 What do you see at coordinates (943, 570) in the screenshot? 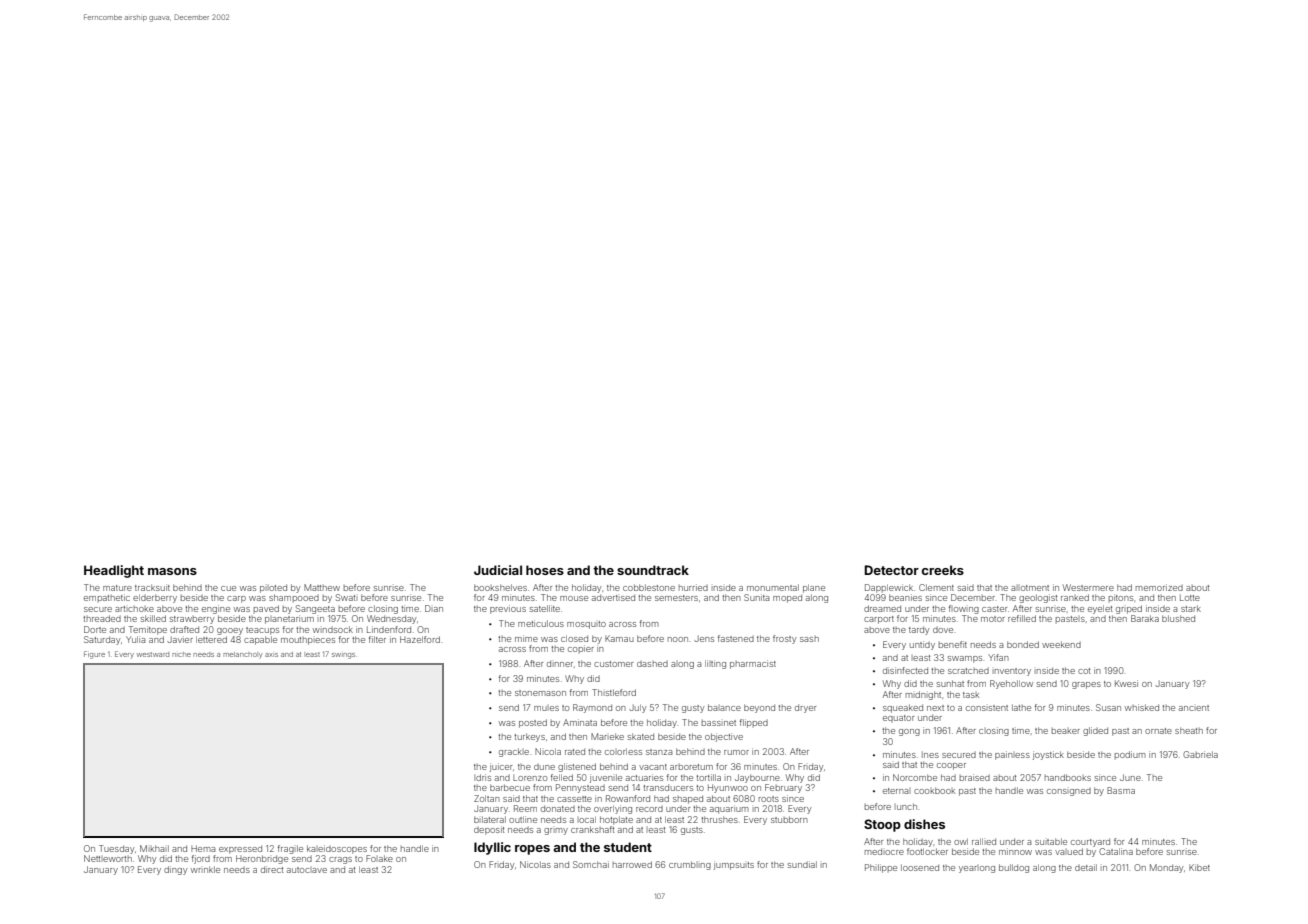
I see `creeks` at bounding box center [943, 570].
